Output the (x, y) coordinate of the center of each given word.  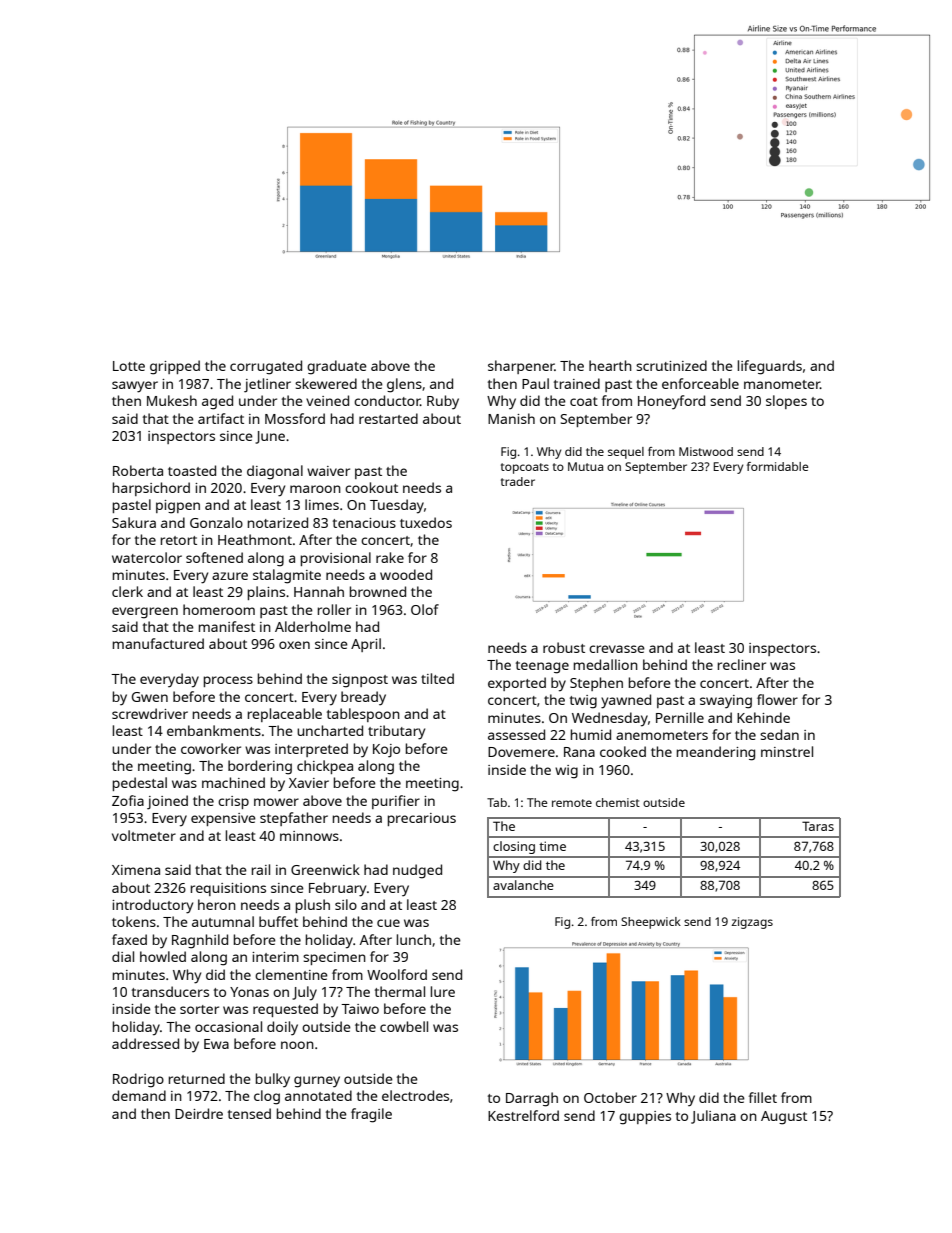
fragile (371, 1115)
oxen (294, 645)
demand (139, 1095)
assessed (516, 734)
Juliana (713, 1117)
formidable (778, 466)
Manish (511, 418)
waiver (328, 471)
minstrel (787, 751)
